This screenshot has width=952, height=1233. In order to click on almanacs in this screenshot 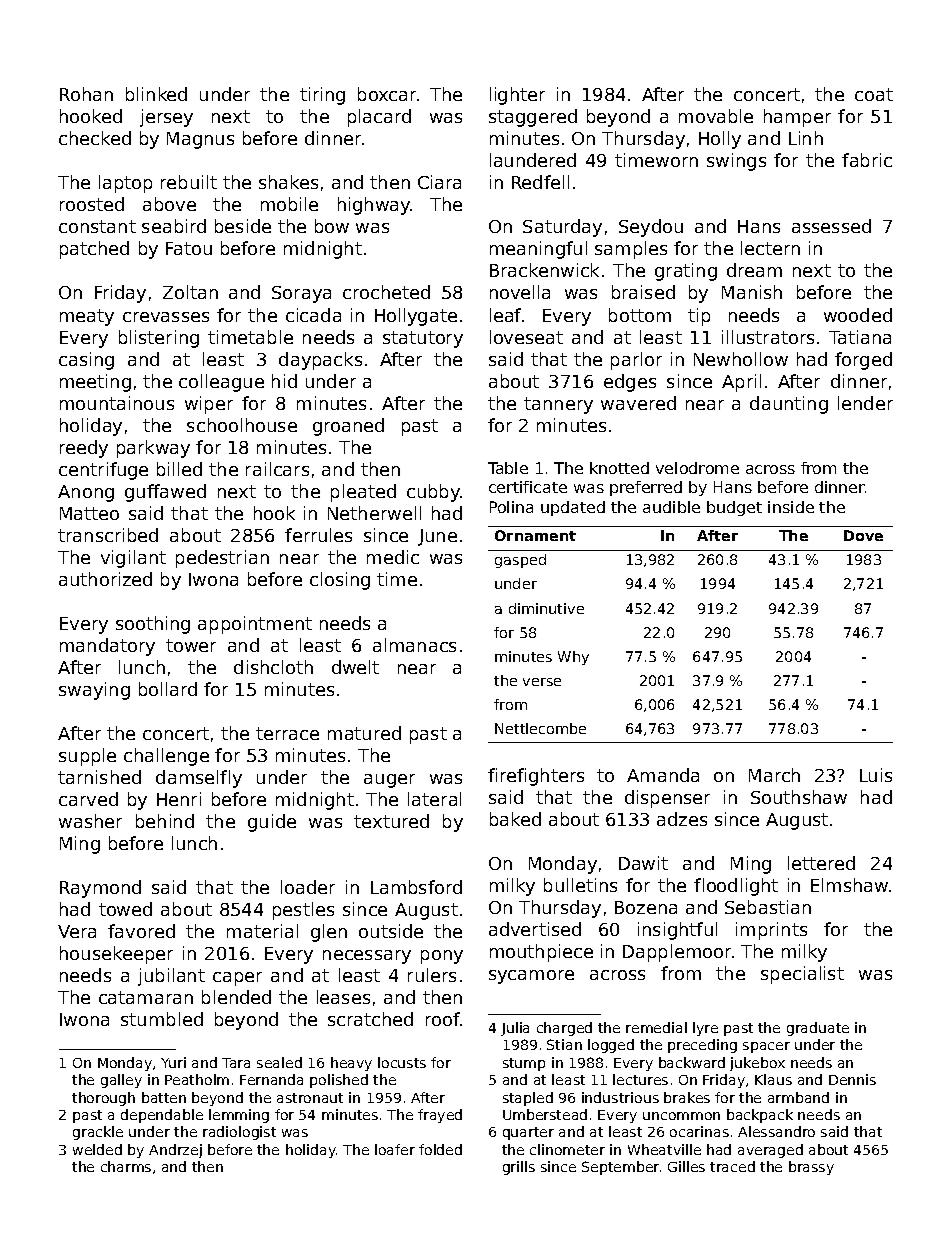, I will do `click(414, 645)`.
